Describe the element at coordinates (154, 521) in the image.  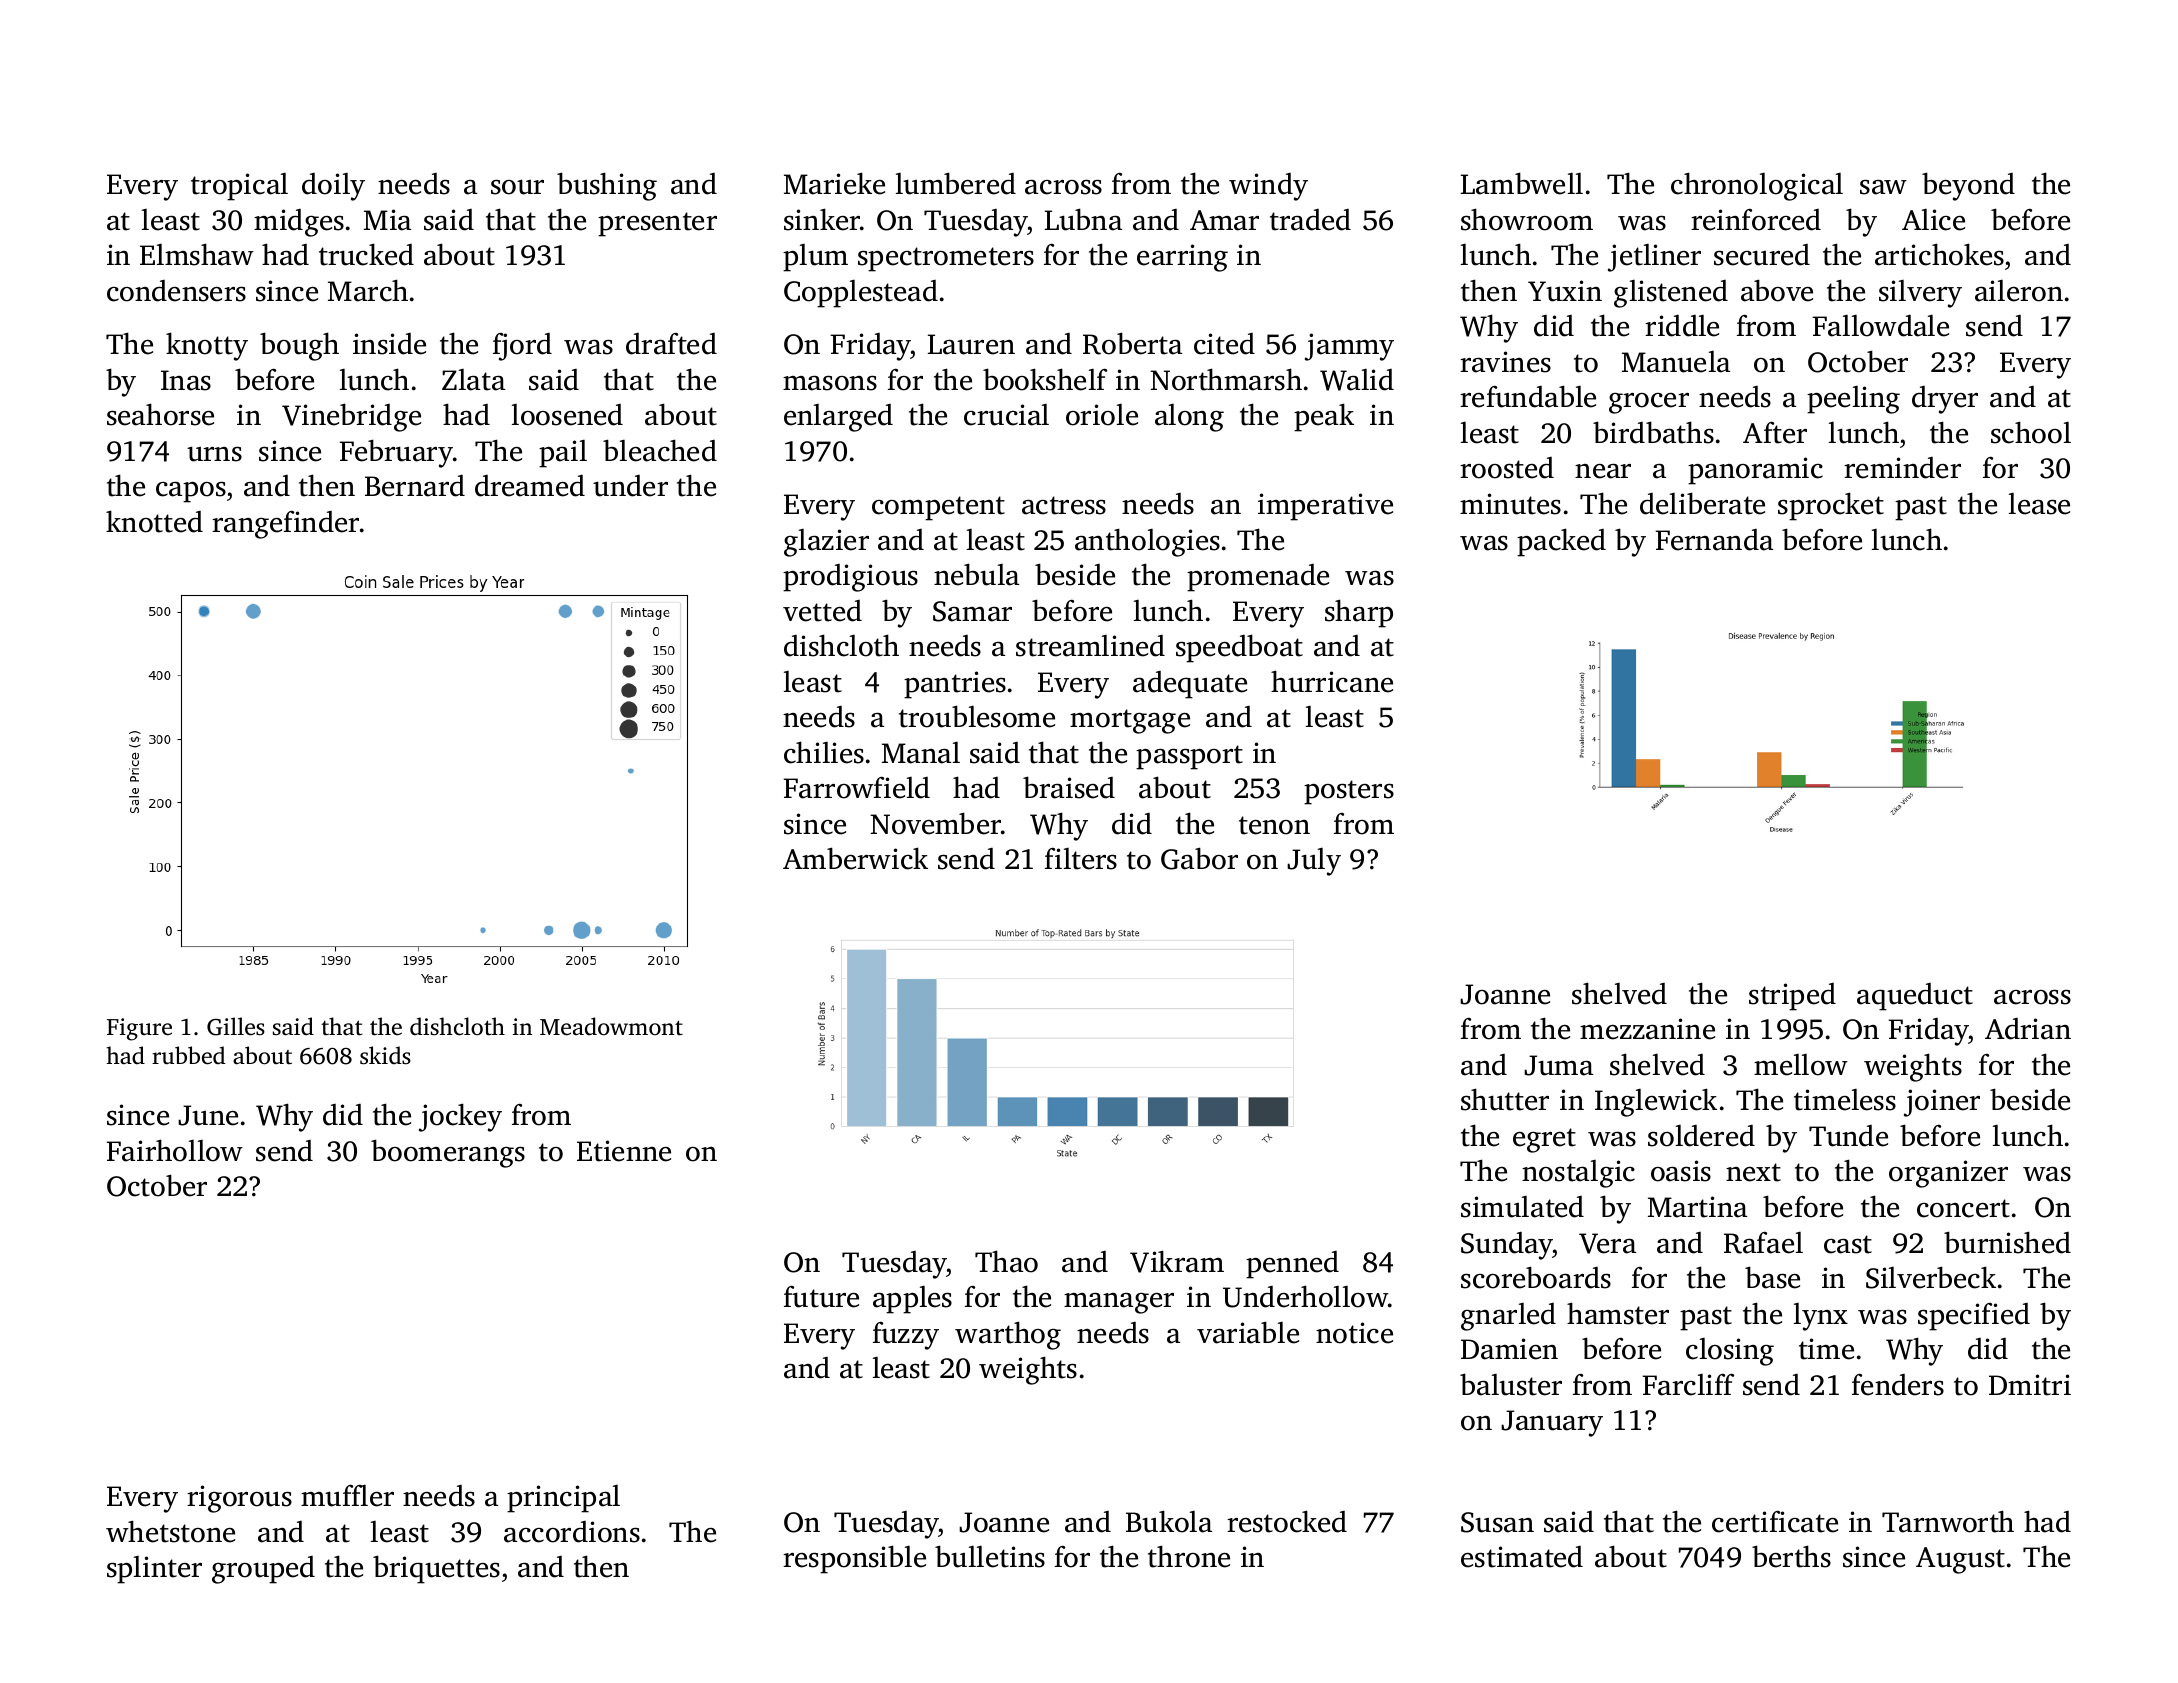
I see `knotted` at that location.
